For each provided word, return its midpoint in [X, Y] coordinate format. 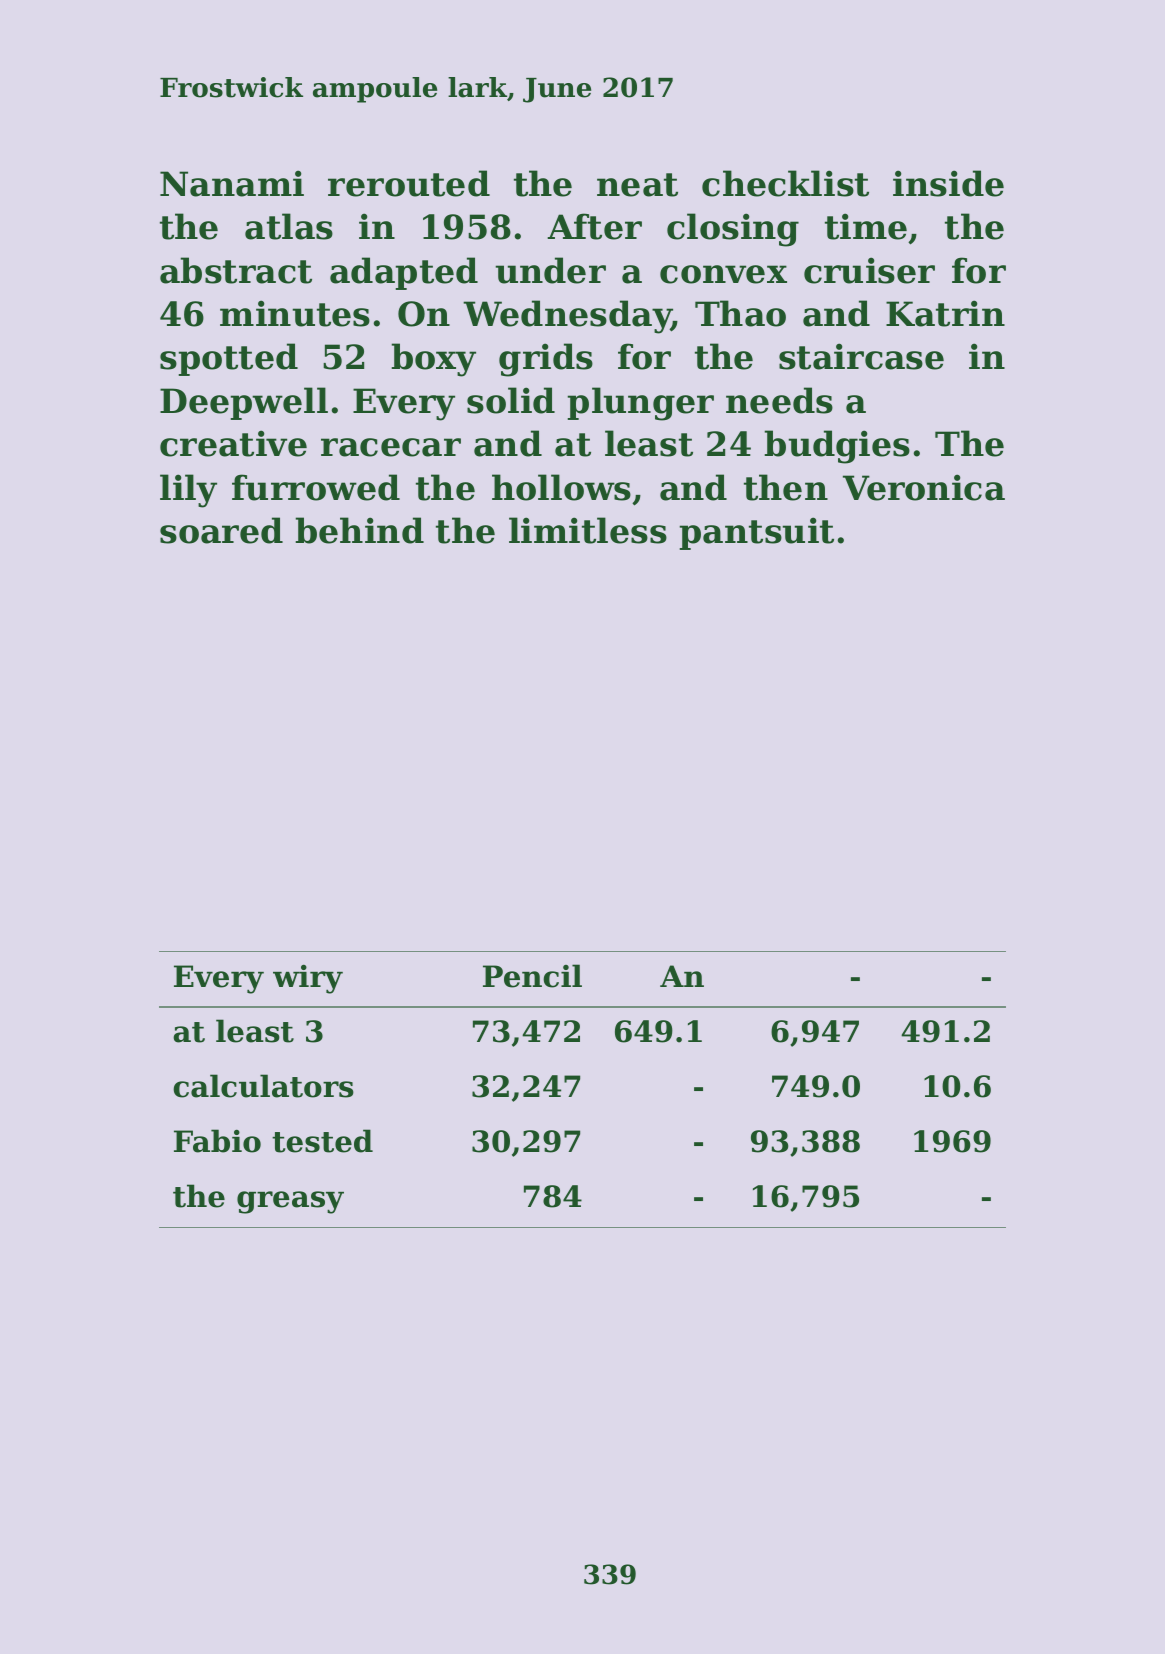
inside [948, 183]
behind [359, 530]
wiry [308, 979]
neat [637, 185]
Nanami [232, 183]
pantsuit [756, 533]
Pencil [532, 976]
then [786, 487]
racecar [391, 447]
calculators [263, 1086]
